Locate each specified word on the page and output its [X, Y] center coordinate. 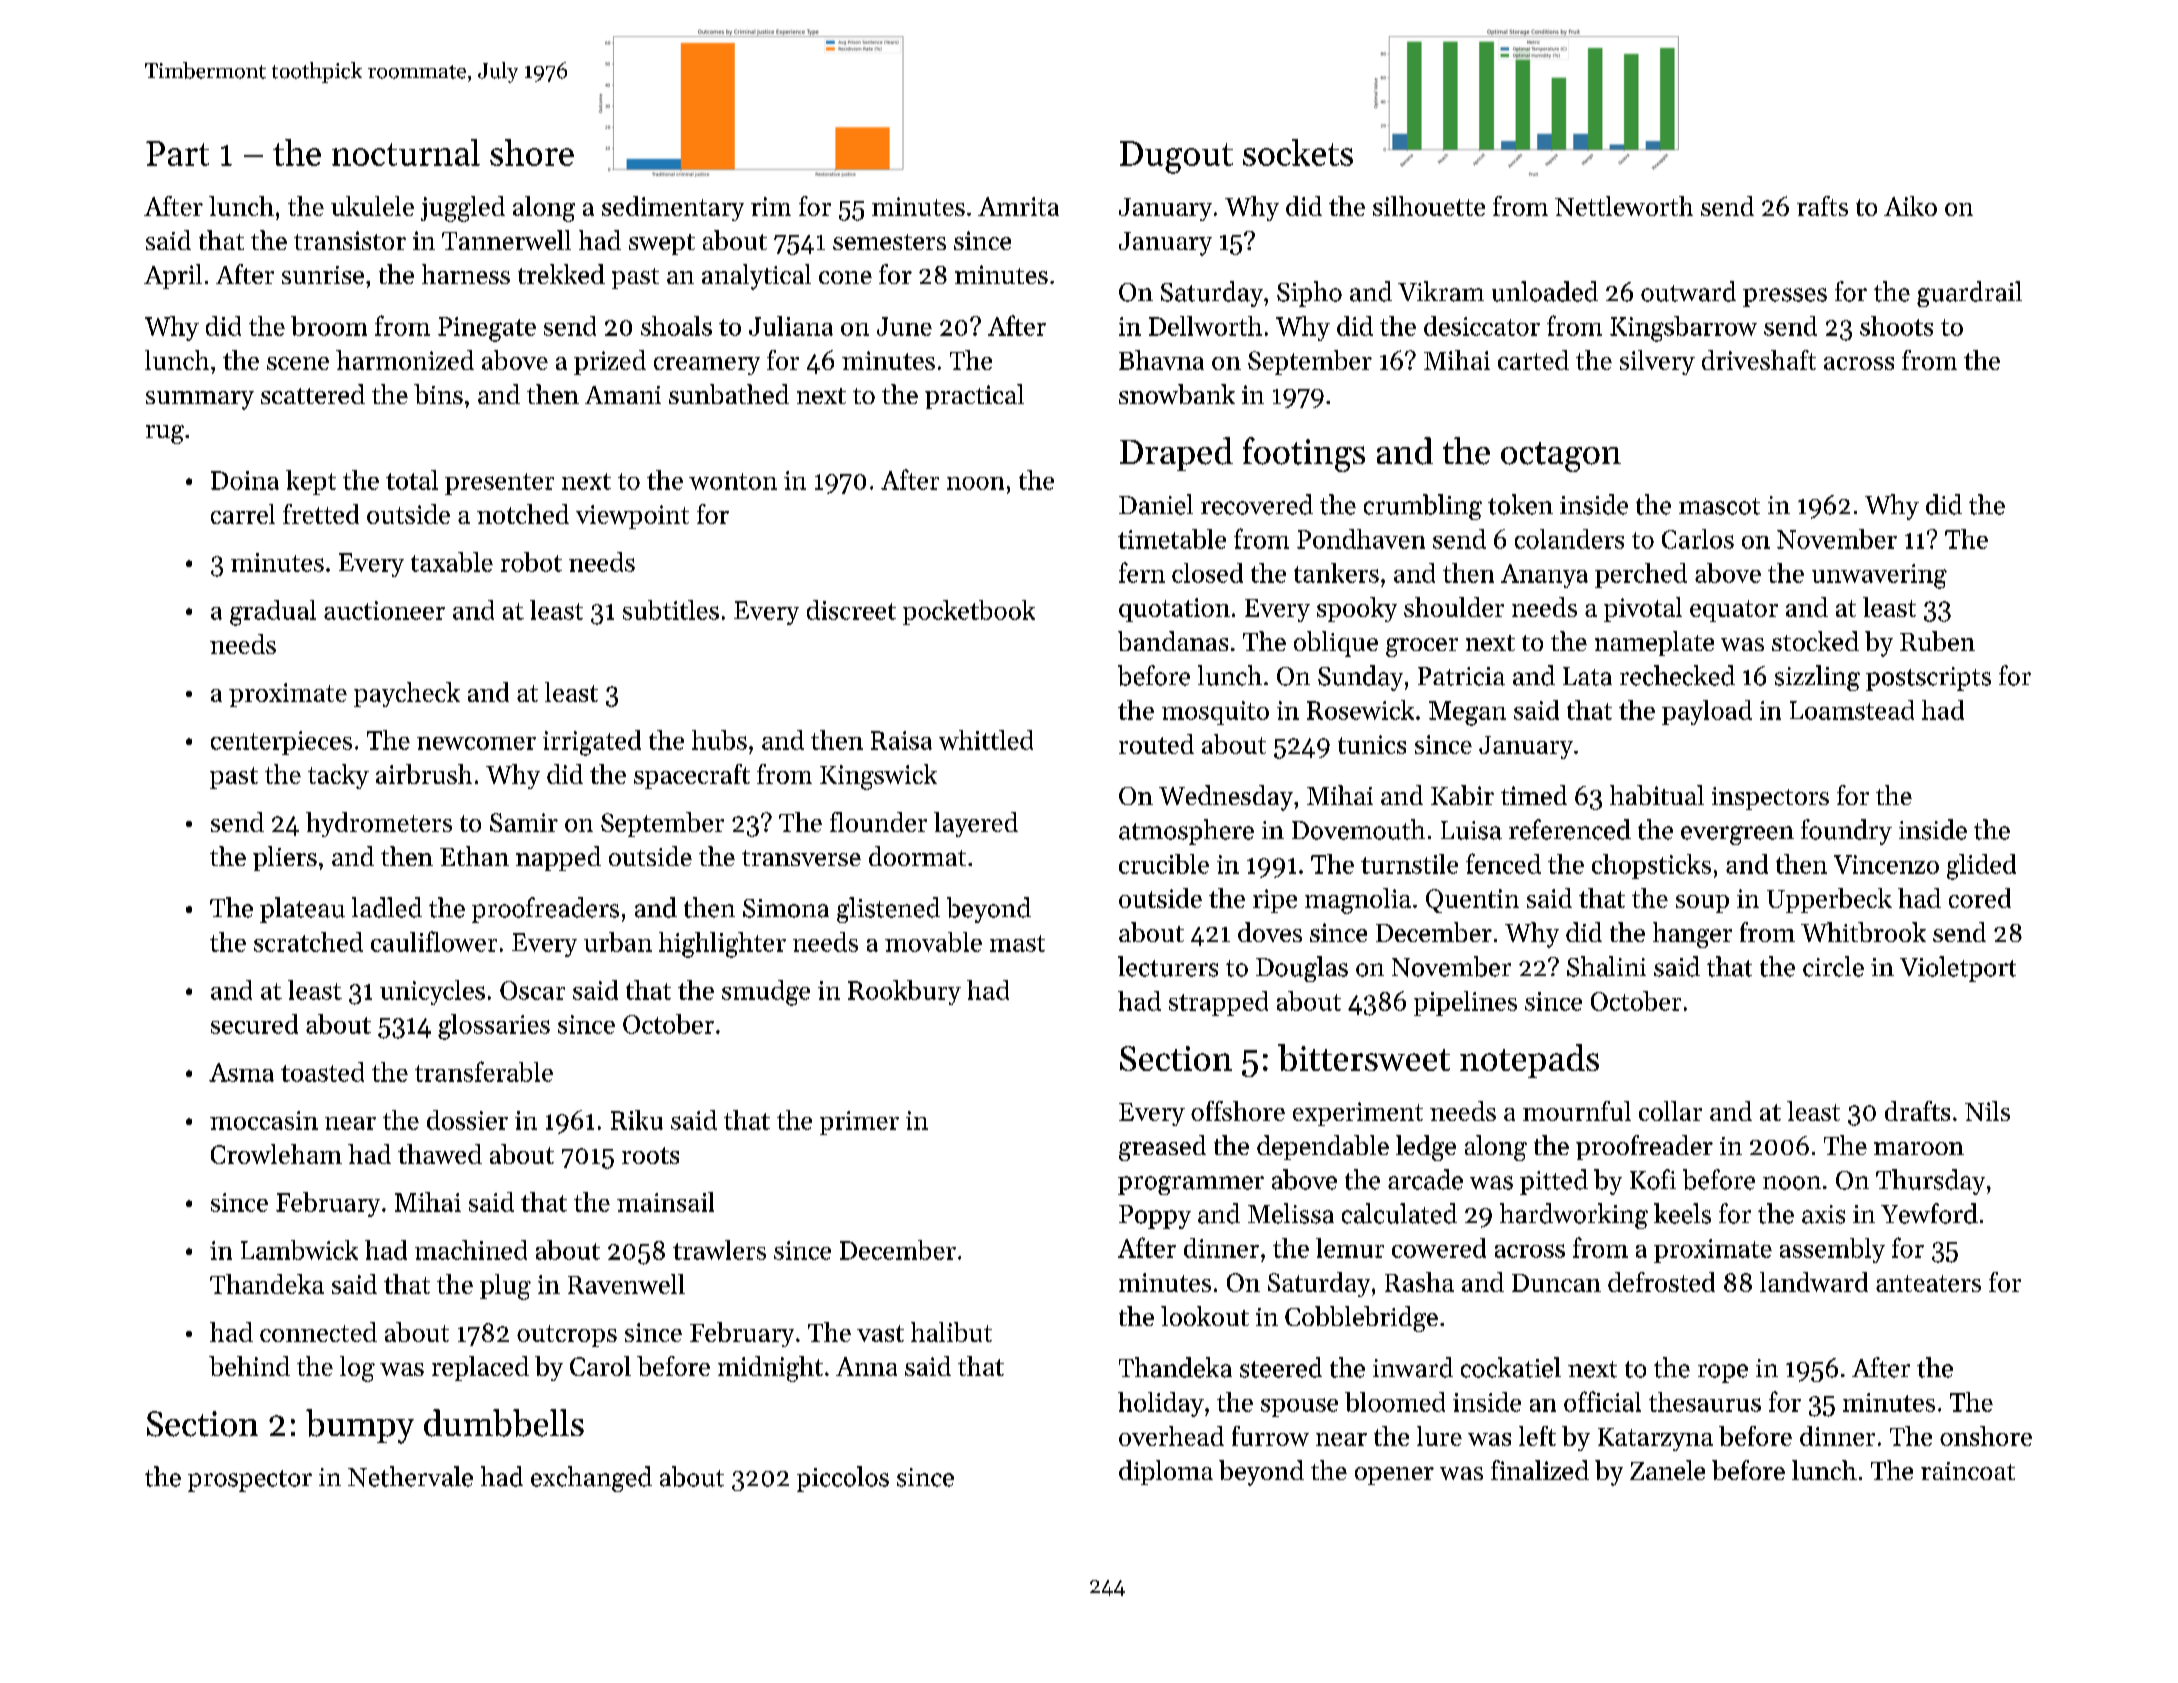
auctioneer [384, 610]
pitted [1554, 1182]
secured [254, 1024]
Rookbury [904, 992]
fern [1142, 572]
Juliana [791, 326]
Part [177, 153]
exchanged [591, 1479]
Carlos [1698, 539]
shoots [1896, 326]
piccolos [843, 1479]
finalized [1540, 1470]
